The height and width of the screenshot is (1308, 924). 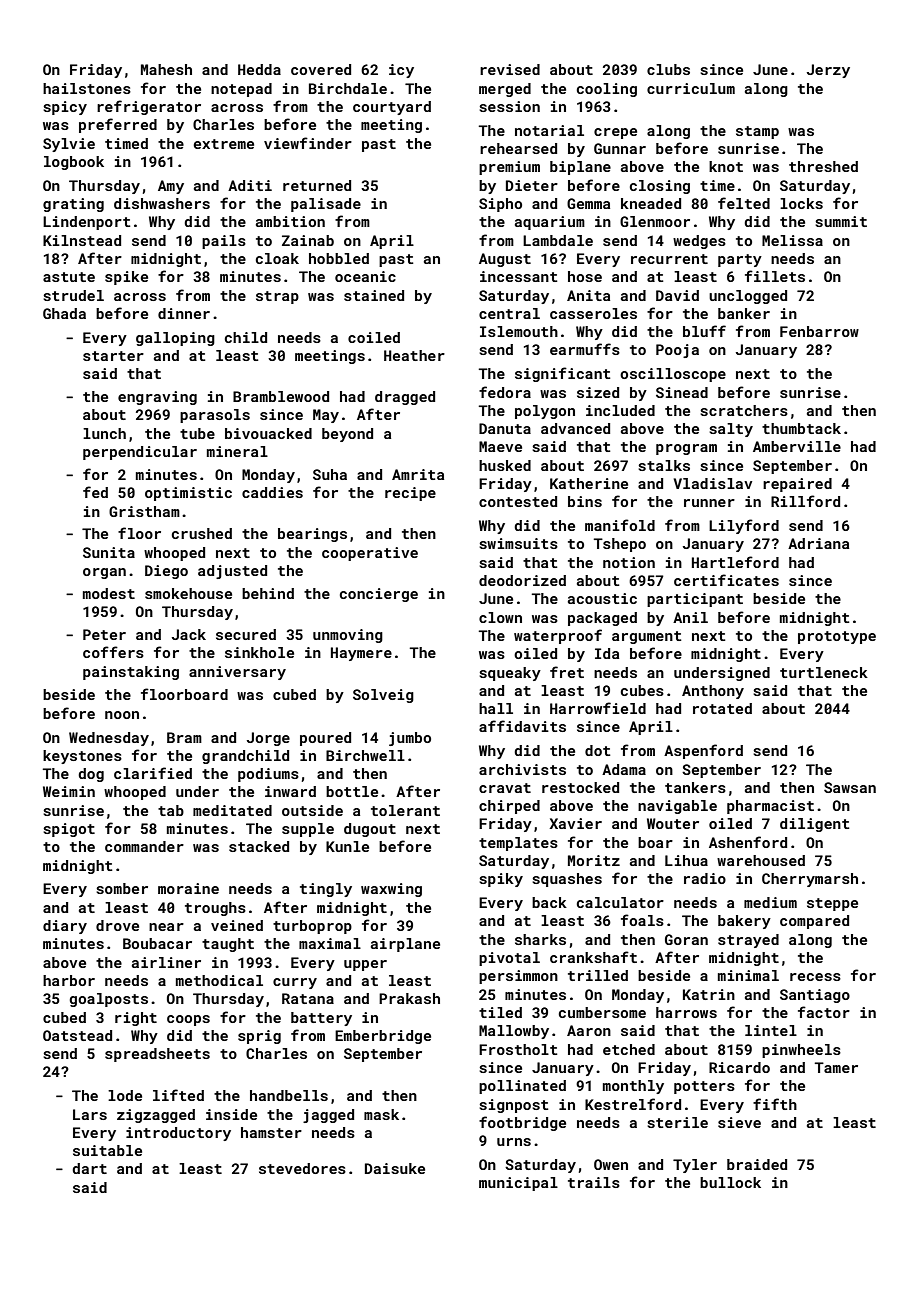 I want to click on dragged, so click(x=405, y=398).
